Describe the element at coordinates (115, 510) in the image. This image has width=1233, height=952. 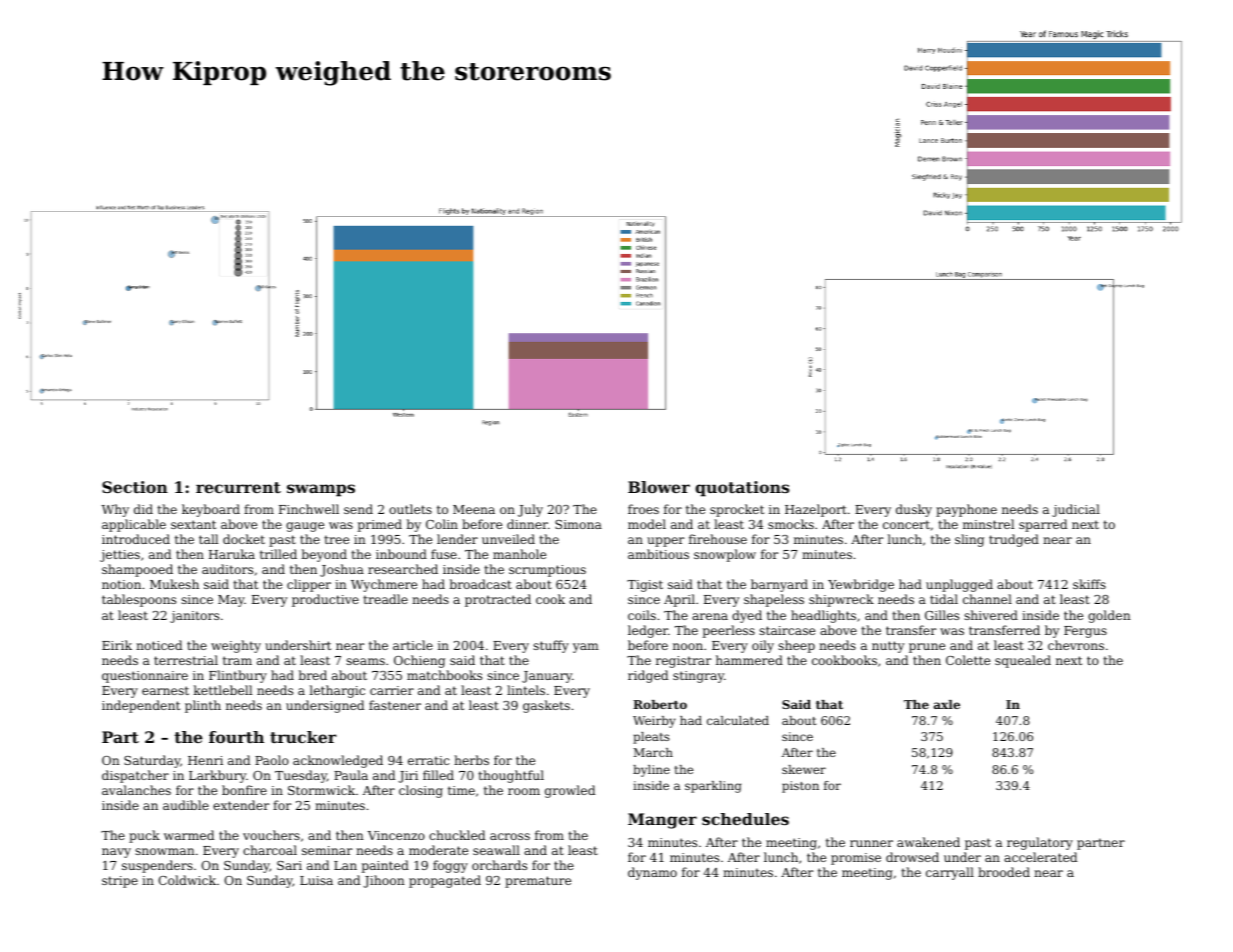
I see `Why` at that location.
